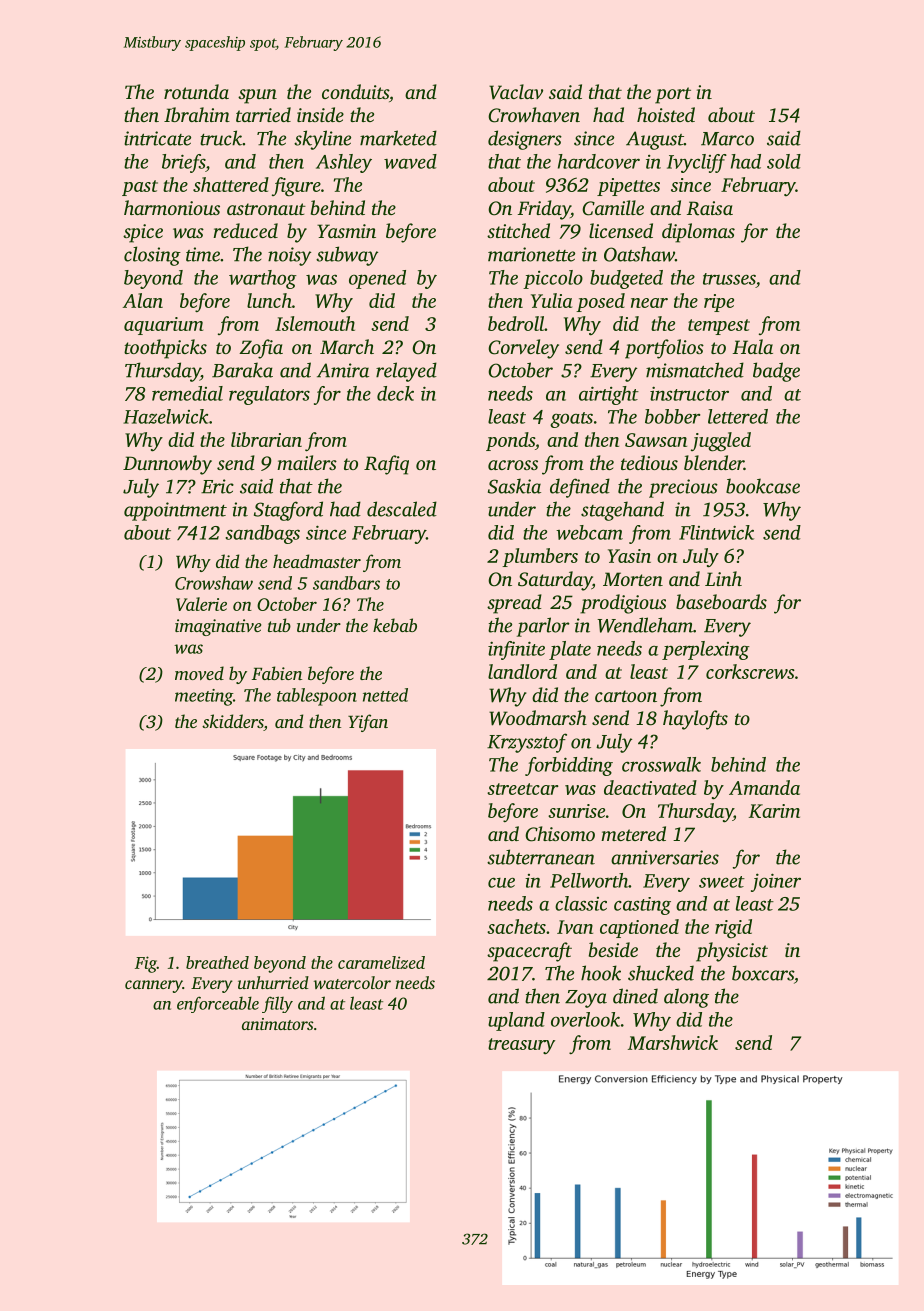 The width and height of the screenshot is (924, 1311). I want to click on animators, so click(278, 1024).
